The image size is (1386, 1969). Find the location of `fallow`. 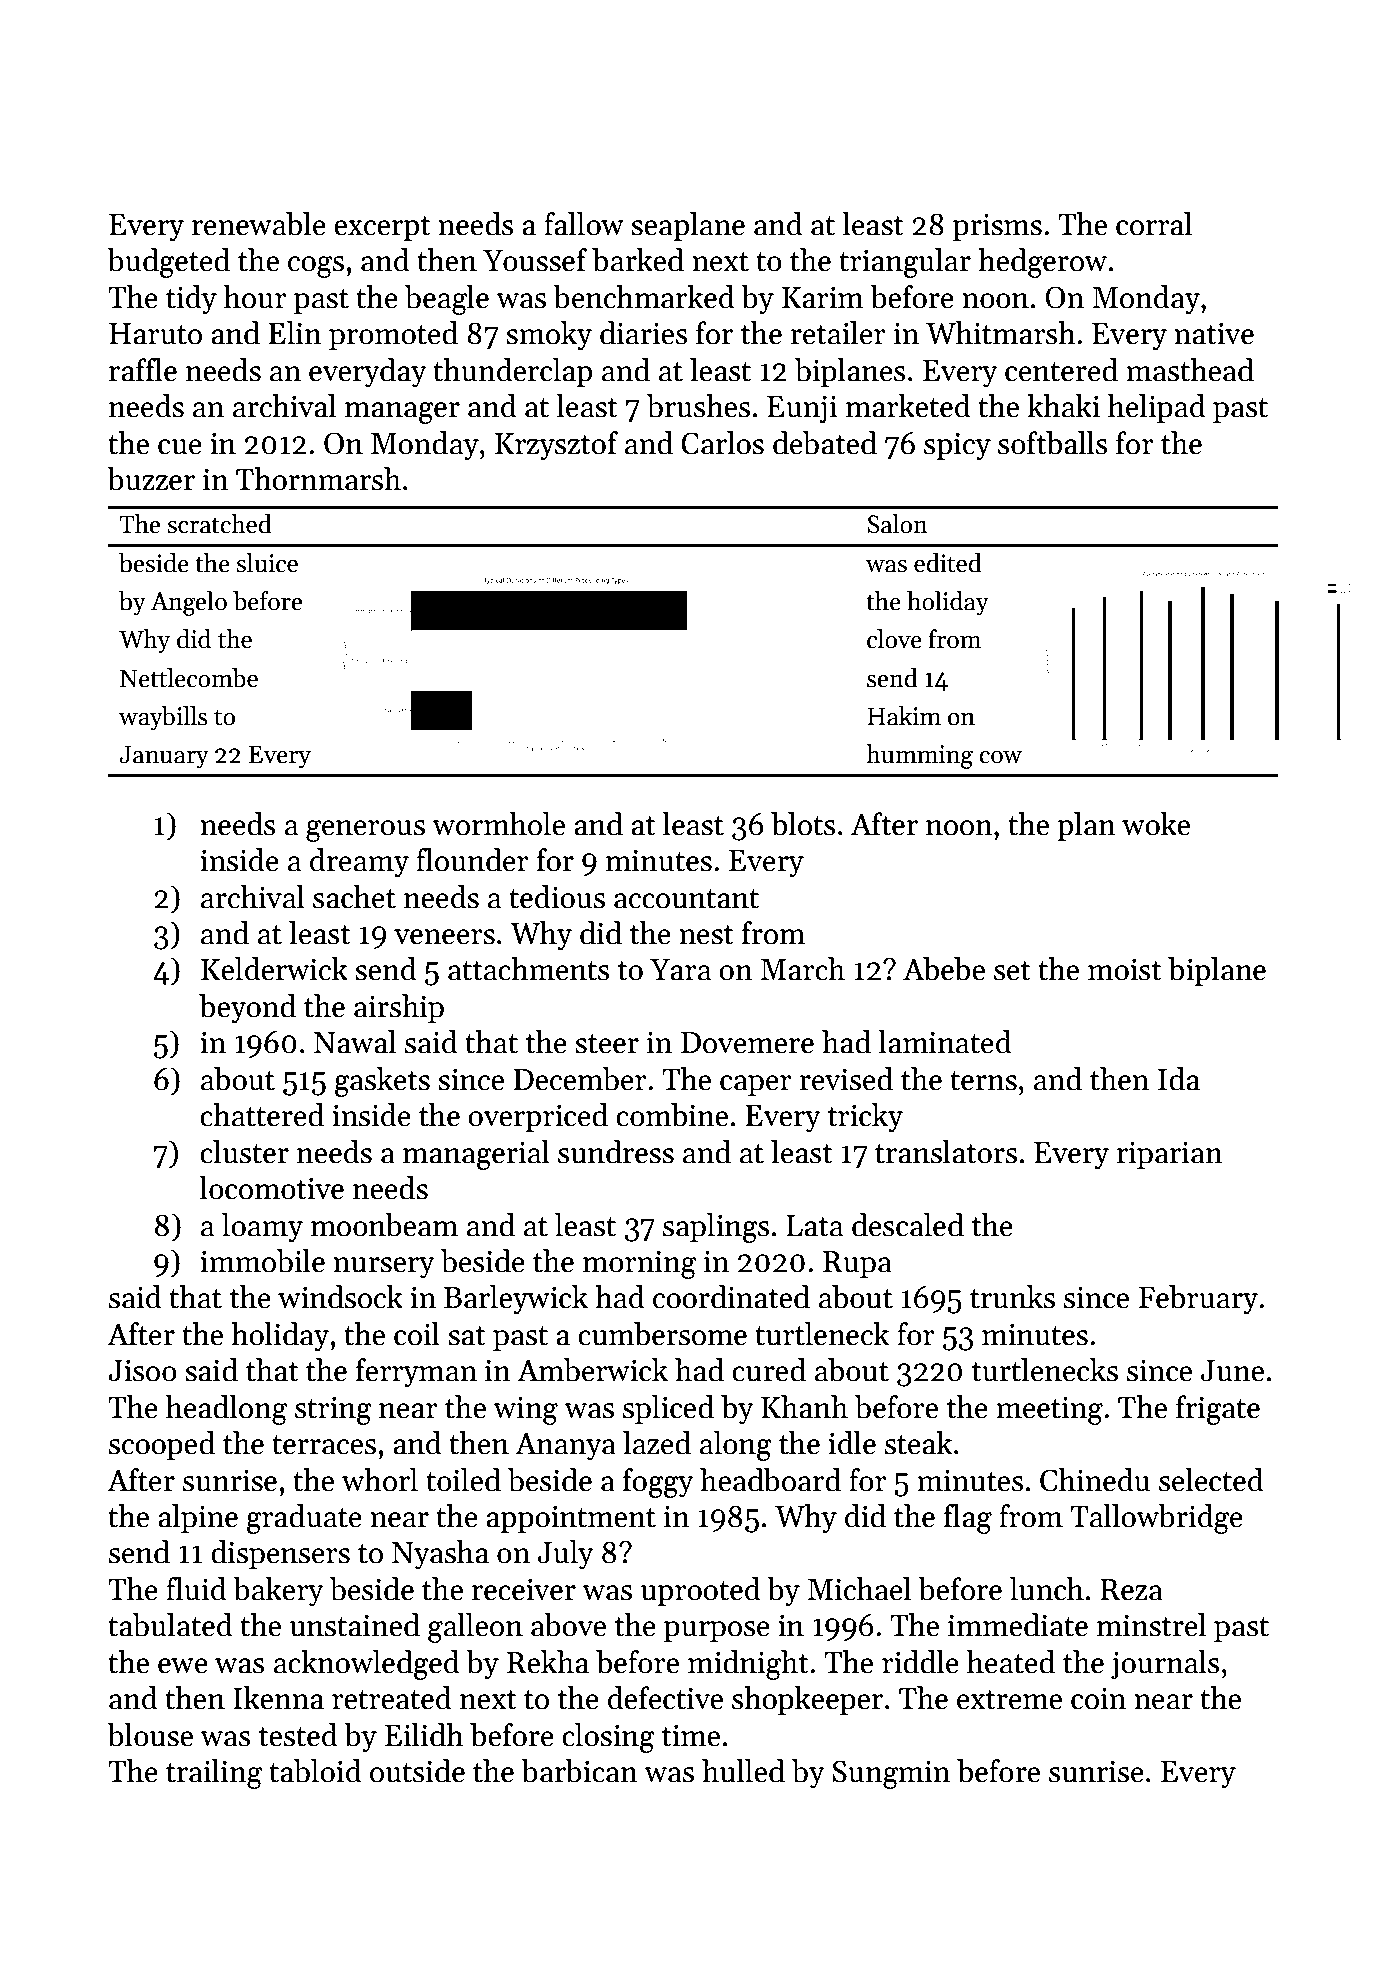

fallow is located at coordinates (584, 224).
